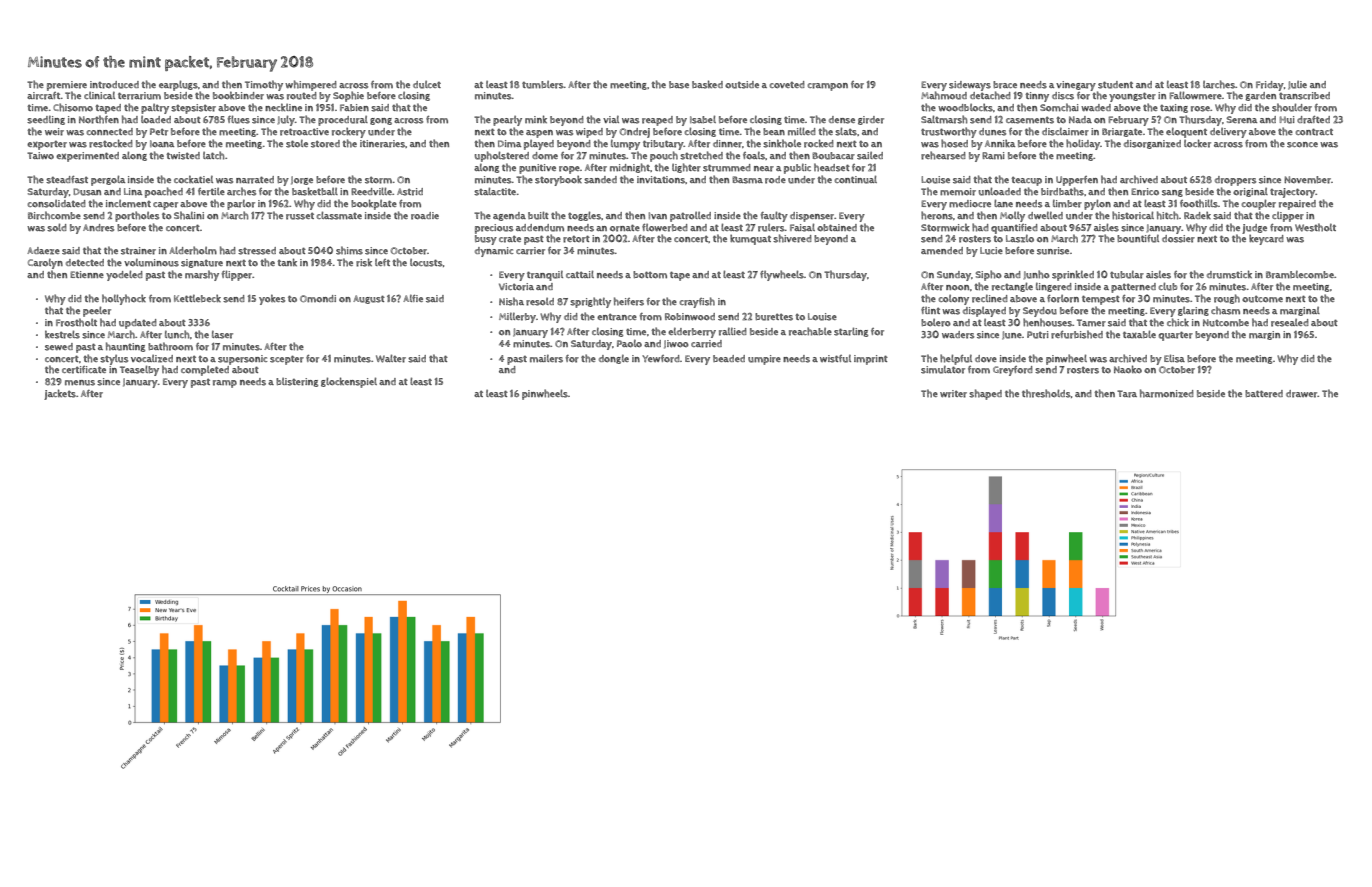  Describe the element at coordinates (349, 382) in the document. I see `glockenspiel` at that location.
